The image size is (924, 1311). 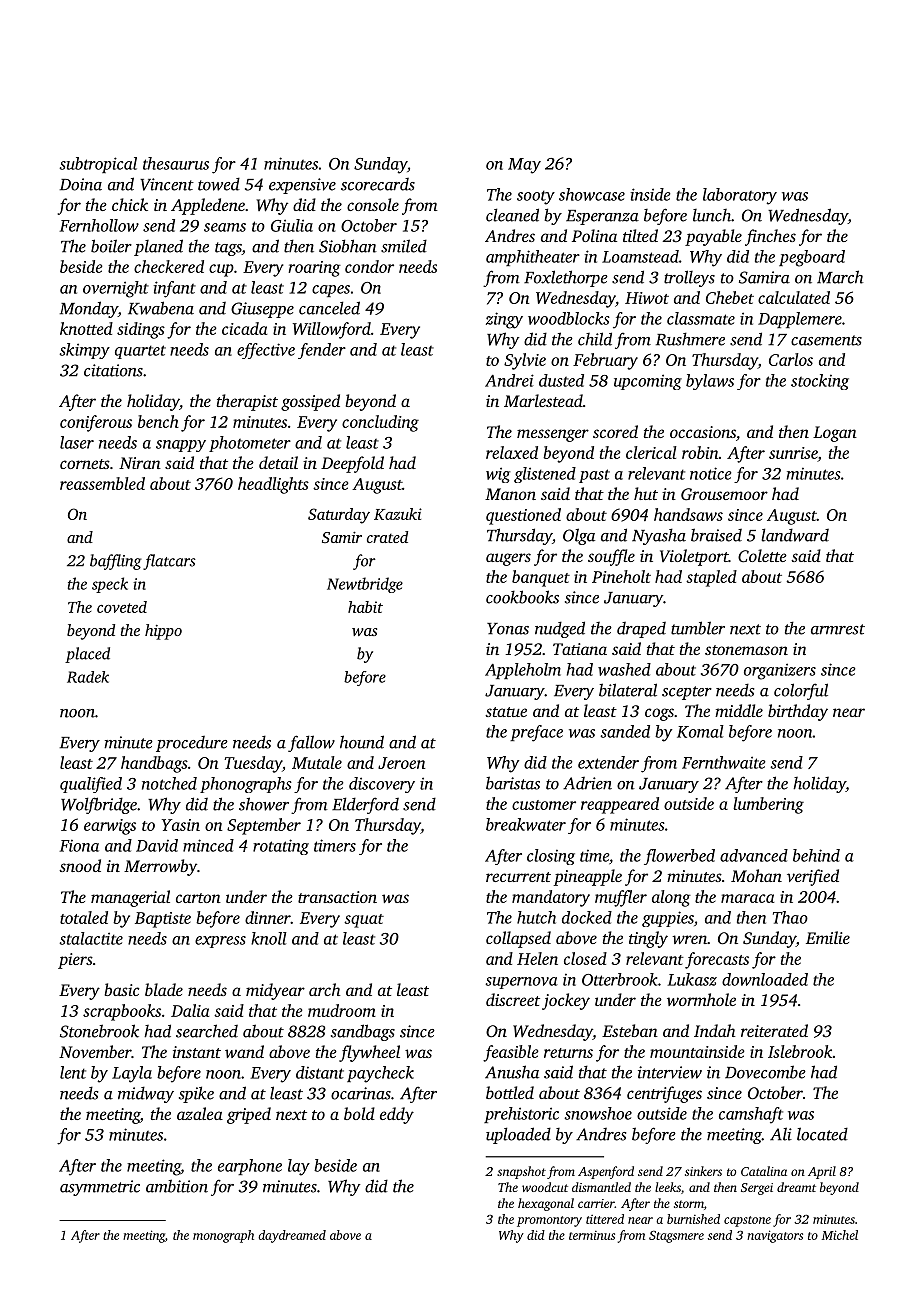 I want to click on woodblocks, so click(x=569, y=318).
